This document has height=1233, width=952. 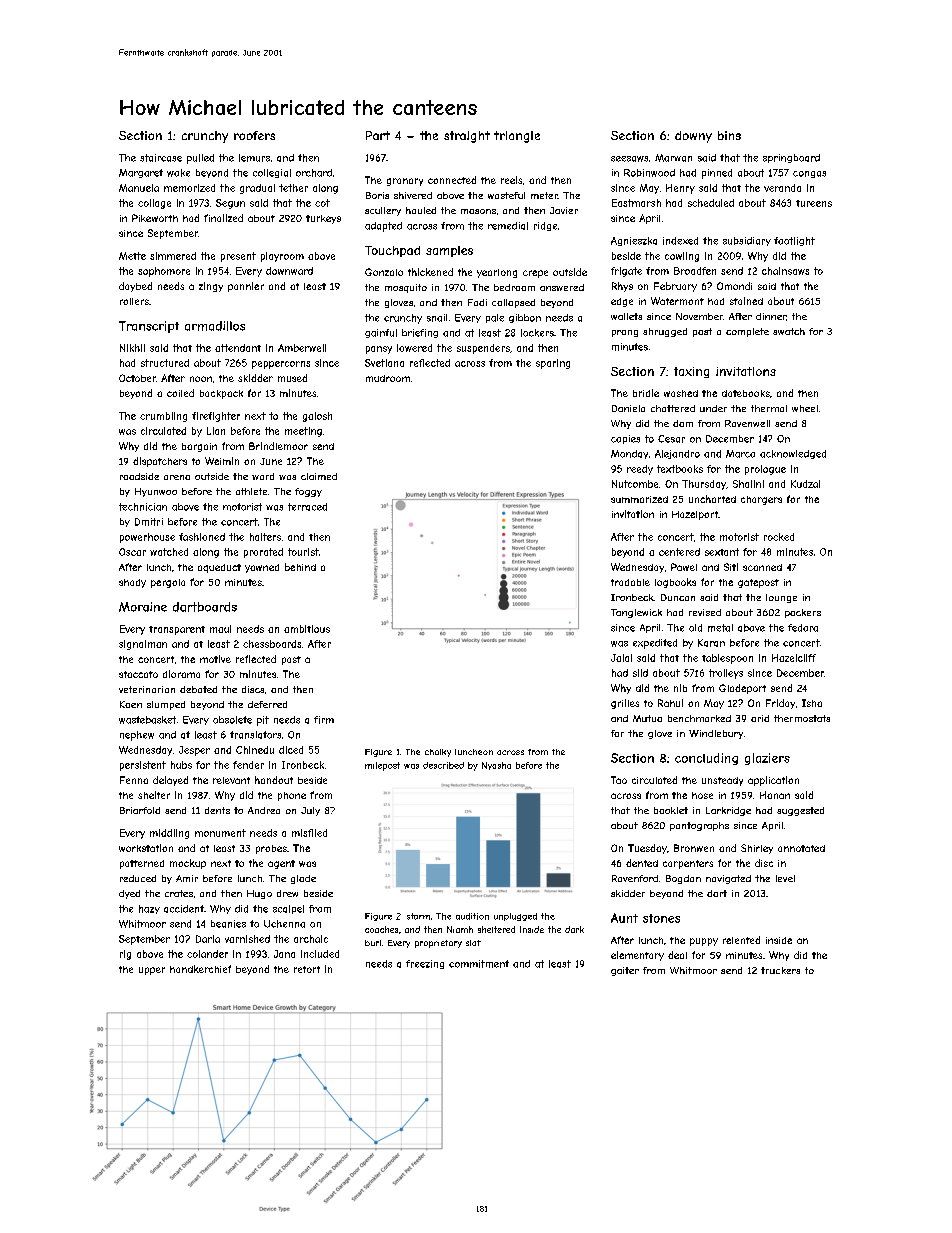 I want to click on wheel, so click(x=805, y=408).
